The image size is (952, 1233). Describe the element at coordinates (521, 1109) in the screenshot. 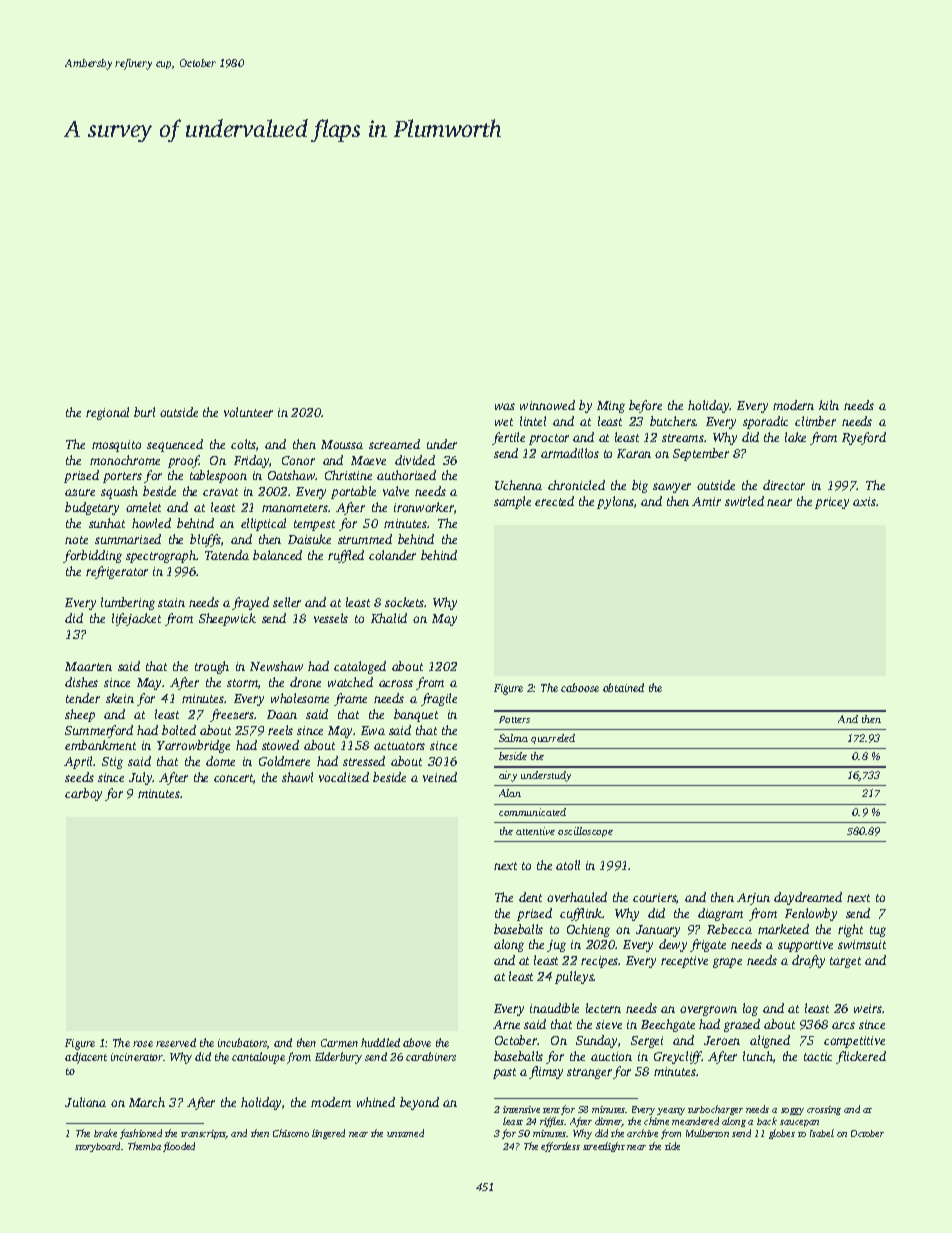

I see `intensive` at that location.
